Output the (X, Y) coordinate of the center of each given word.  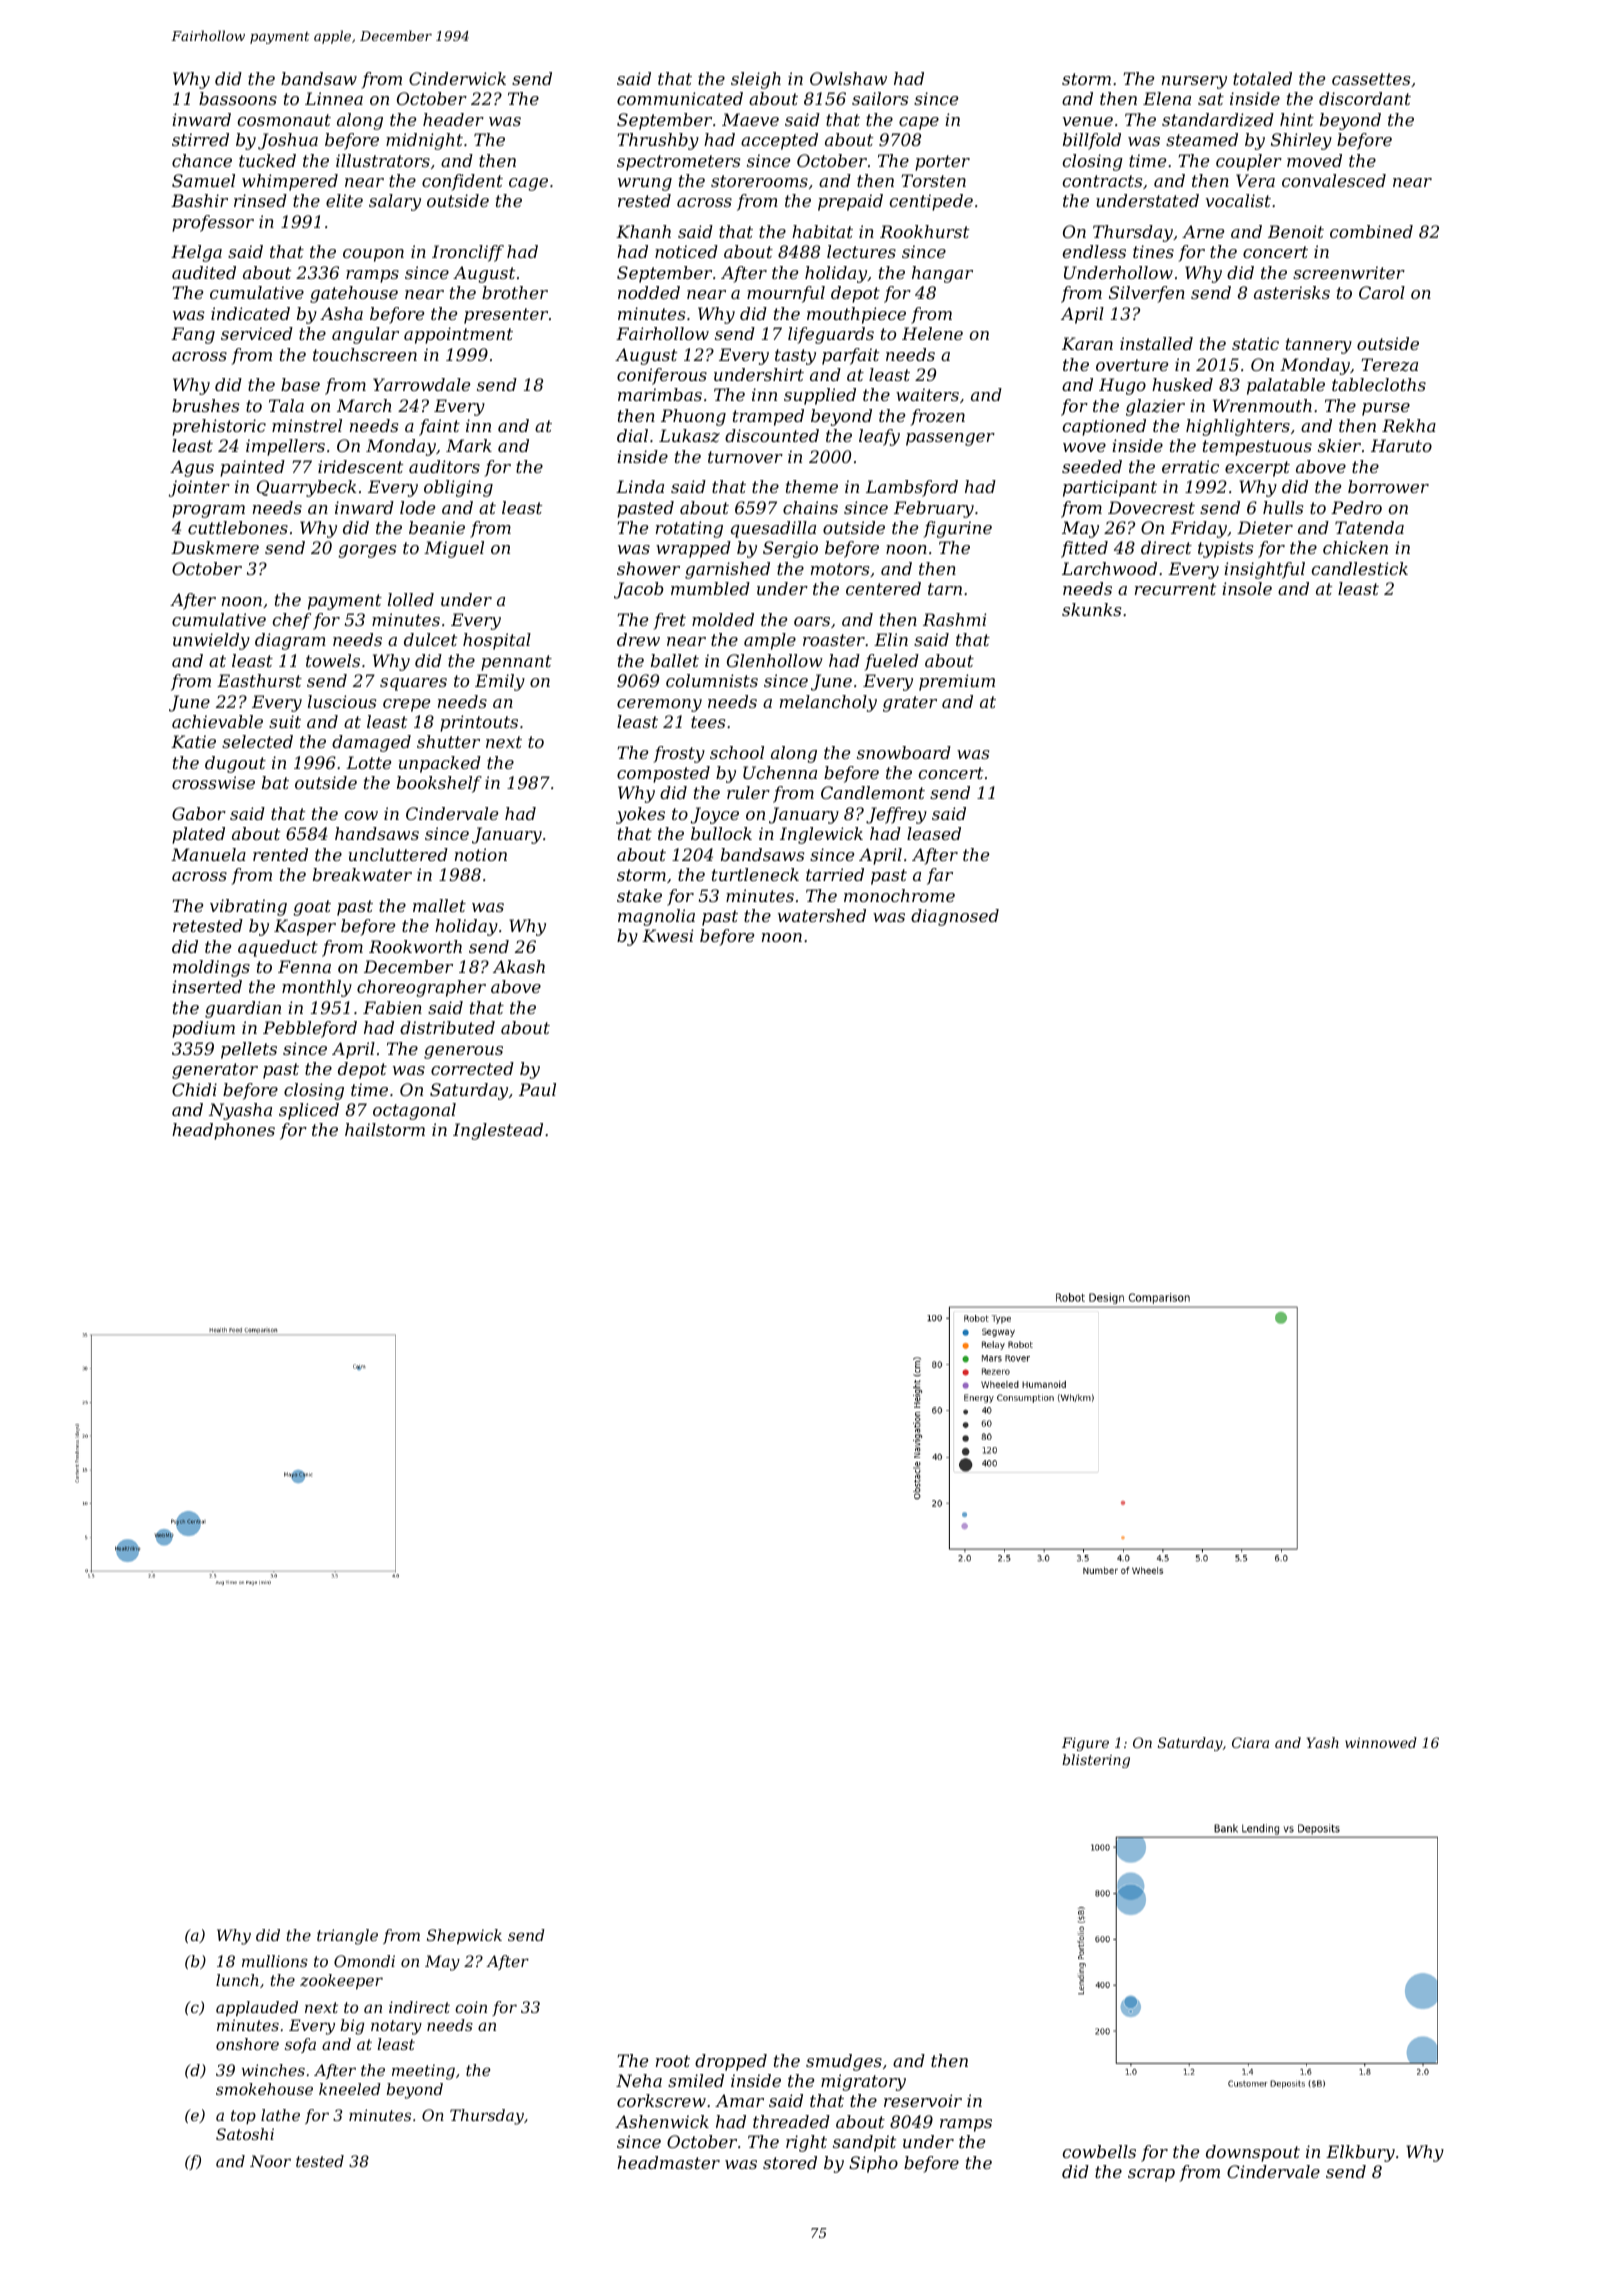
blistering (1096, 1761)
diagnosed (955, 917)
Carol (1382, 292)
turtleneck (755, 874)
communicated (680, 98)
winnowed (1381, 1742)
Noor (270, 2161)
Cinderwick (457, 78)
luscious (342, 701)
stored (790, 2162)
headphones (223, 1131)
